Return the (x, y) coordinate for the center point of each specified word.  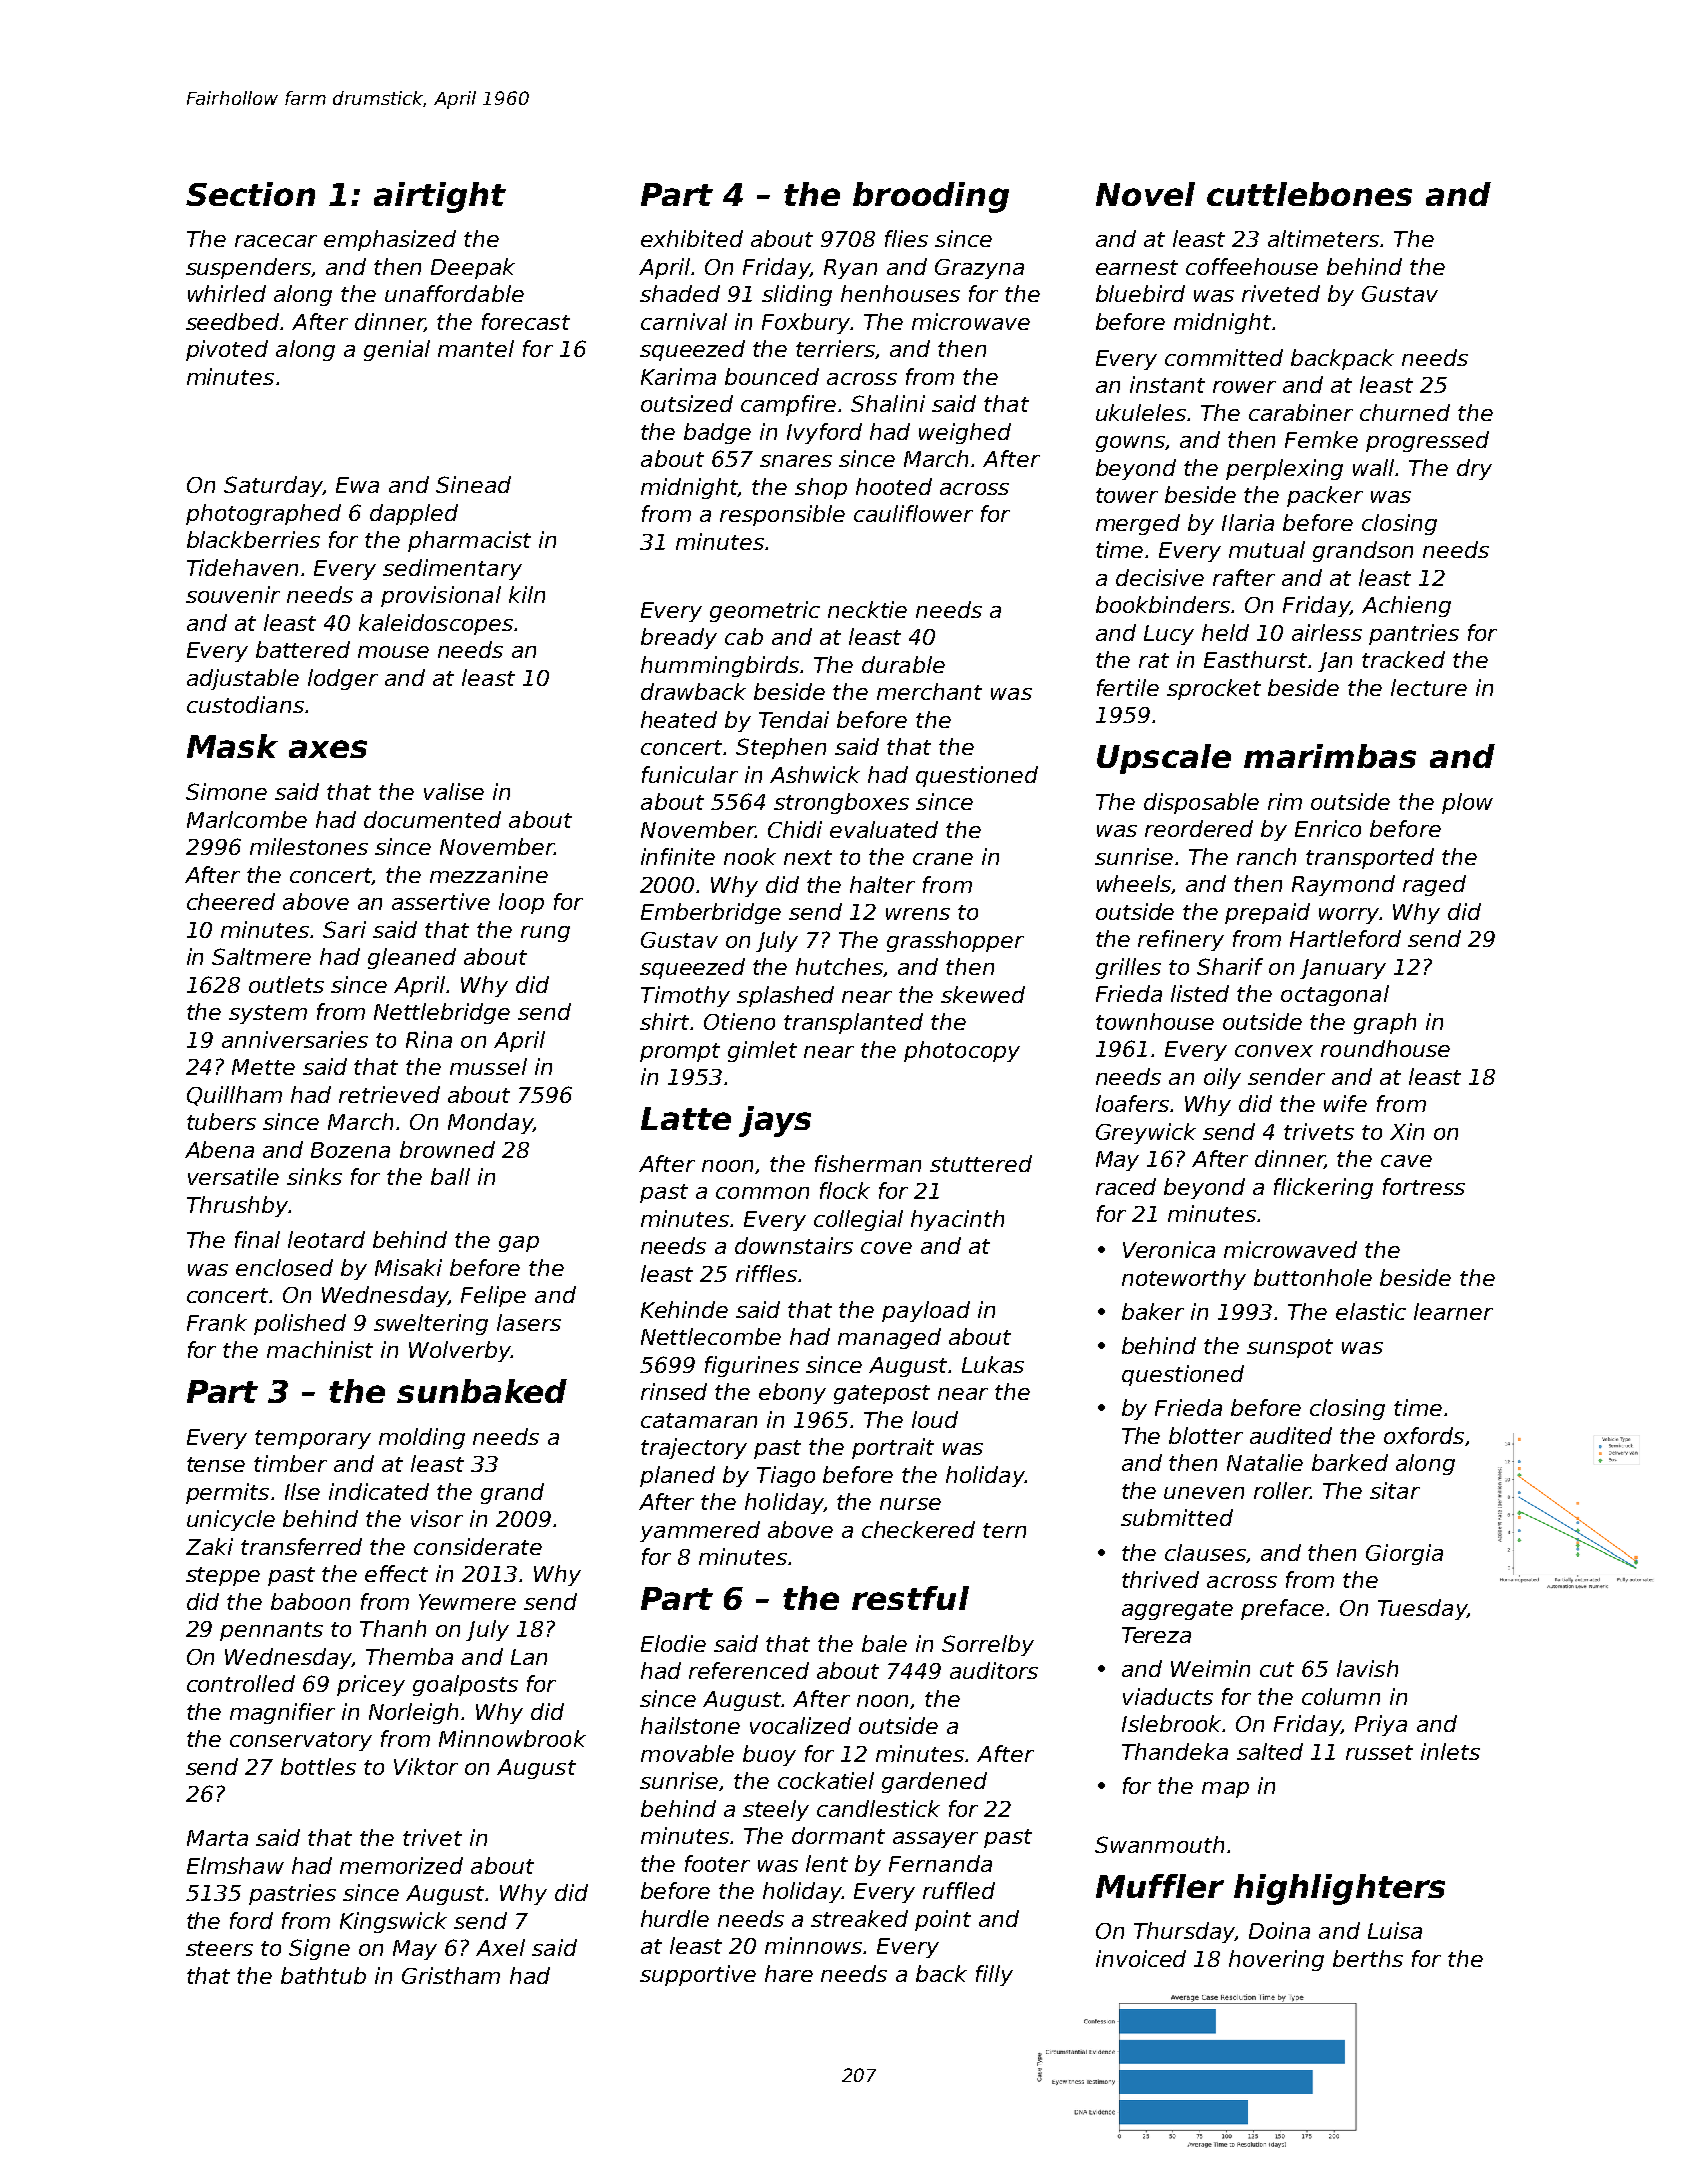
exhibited (692, 238)
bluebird (1140, 293)
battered (303, 649)
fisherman (868, 1163)
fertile (1128, 687)
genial (397, 350)
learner (1453, 1311)
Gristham (451, 1975)
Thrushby (237, 1206)
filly (994, 1975)
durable (903, 664)
